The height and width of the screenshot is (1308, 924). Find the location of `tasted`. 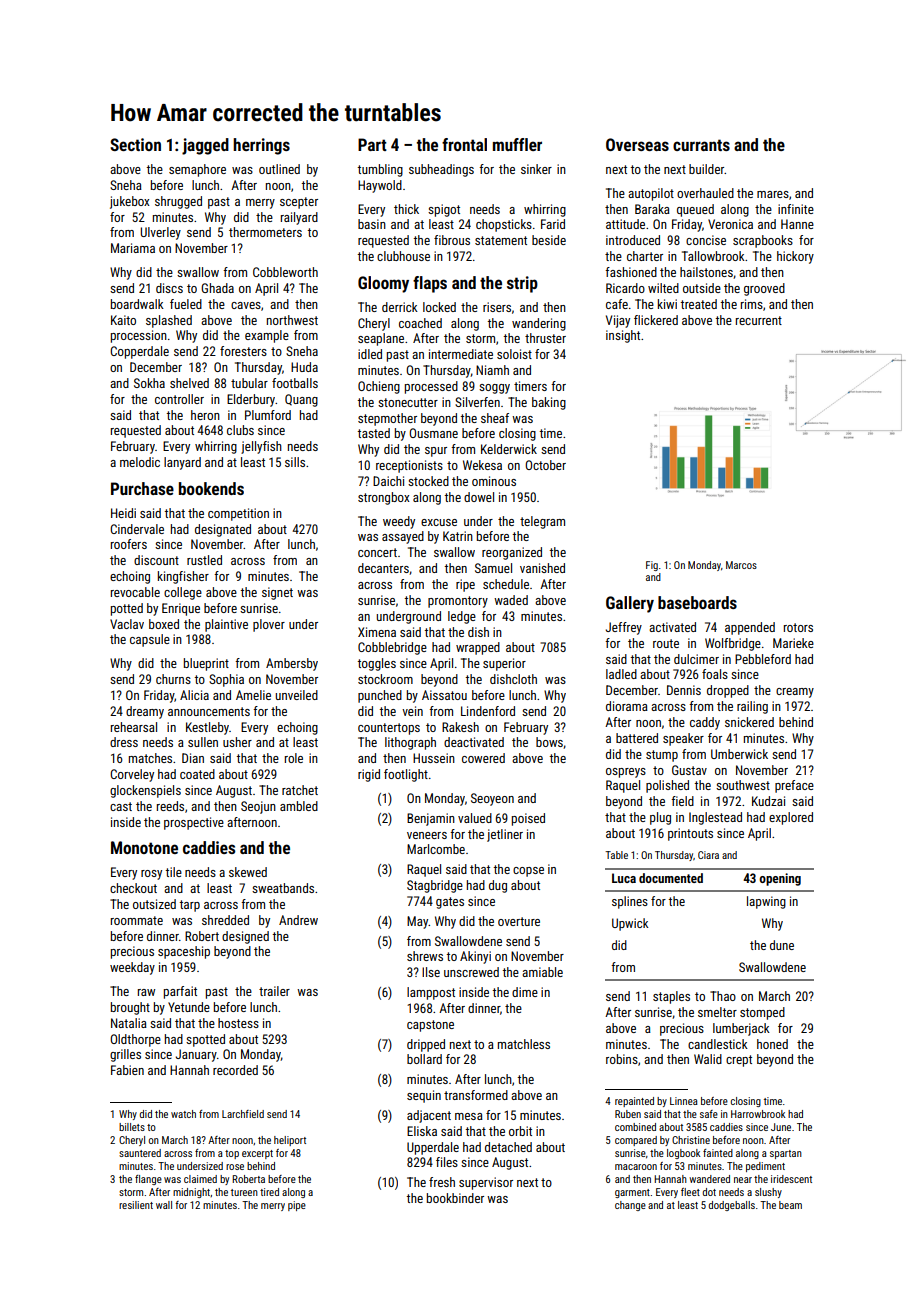

tasted is located at coordinates (373, 433).
